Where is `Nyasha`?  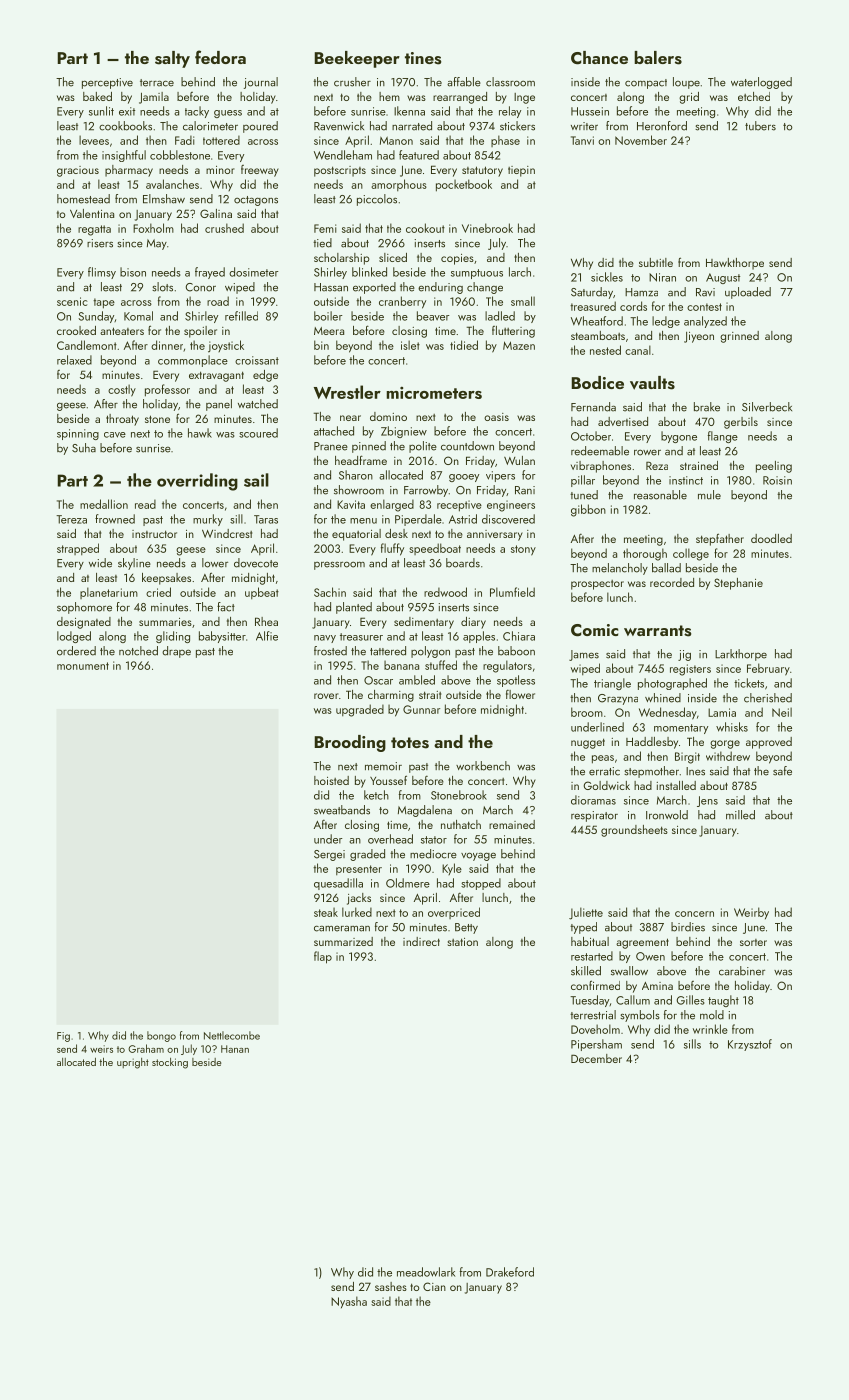 Nyasha is located at coordinates (349, 1302).
